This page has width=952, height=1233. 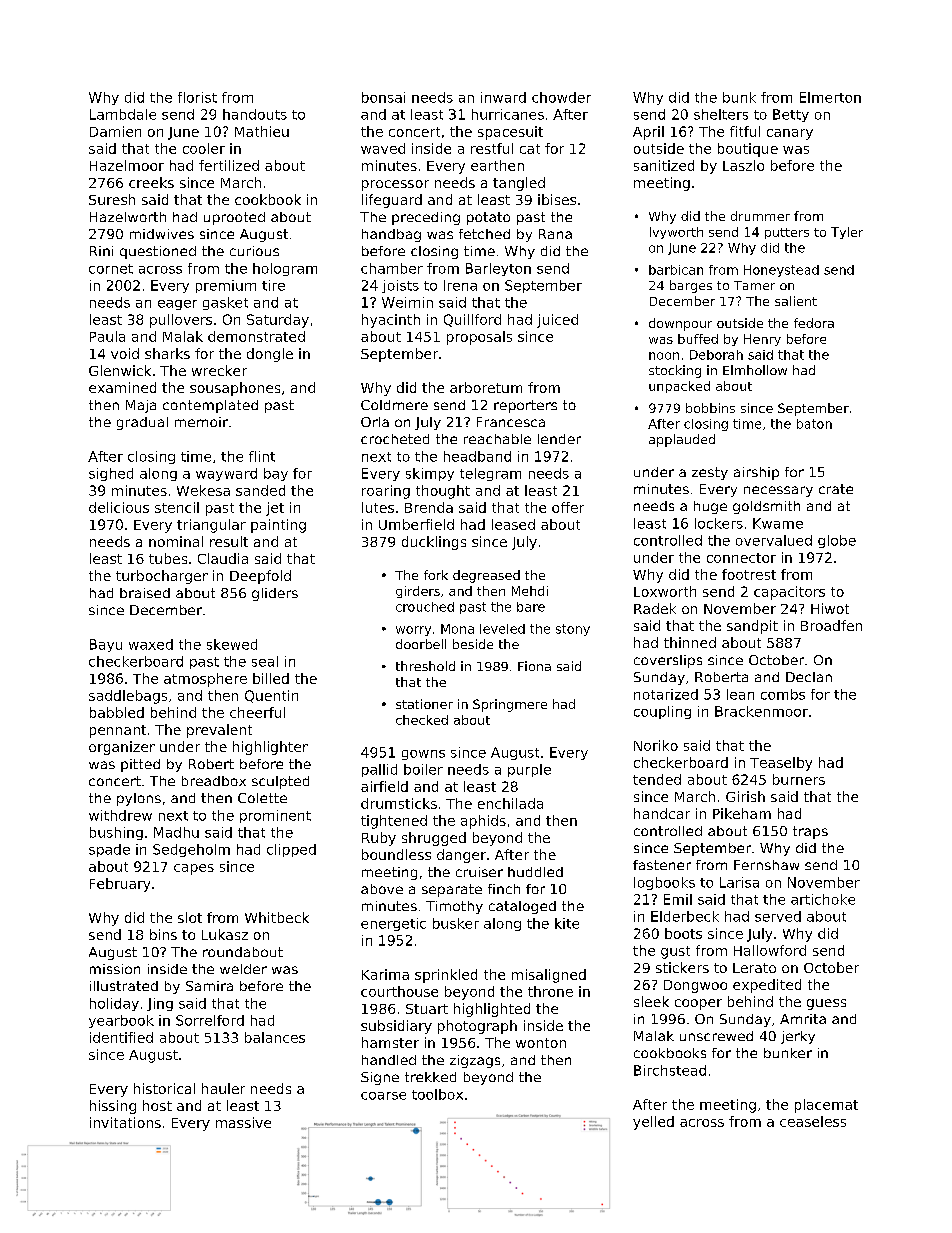 I want to click on Teaselby, so click(x=781, y=764).
